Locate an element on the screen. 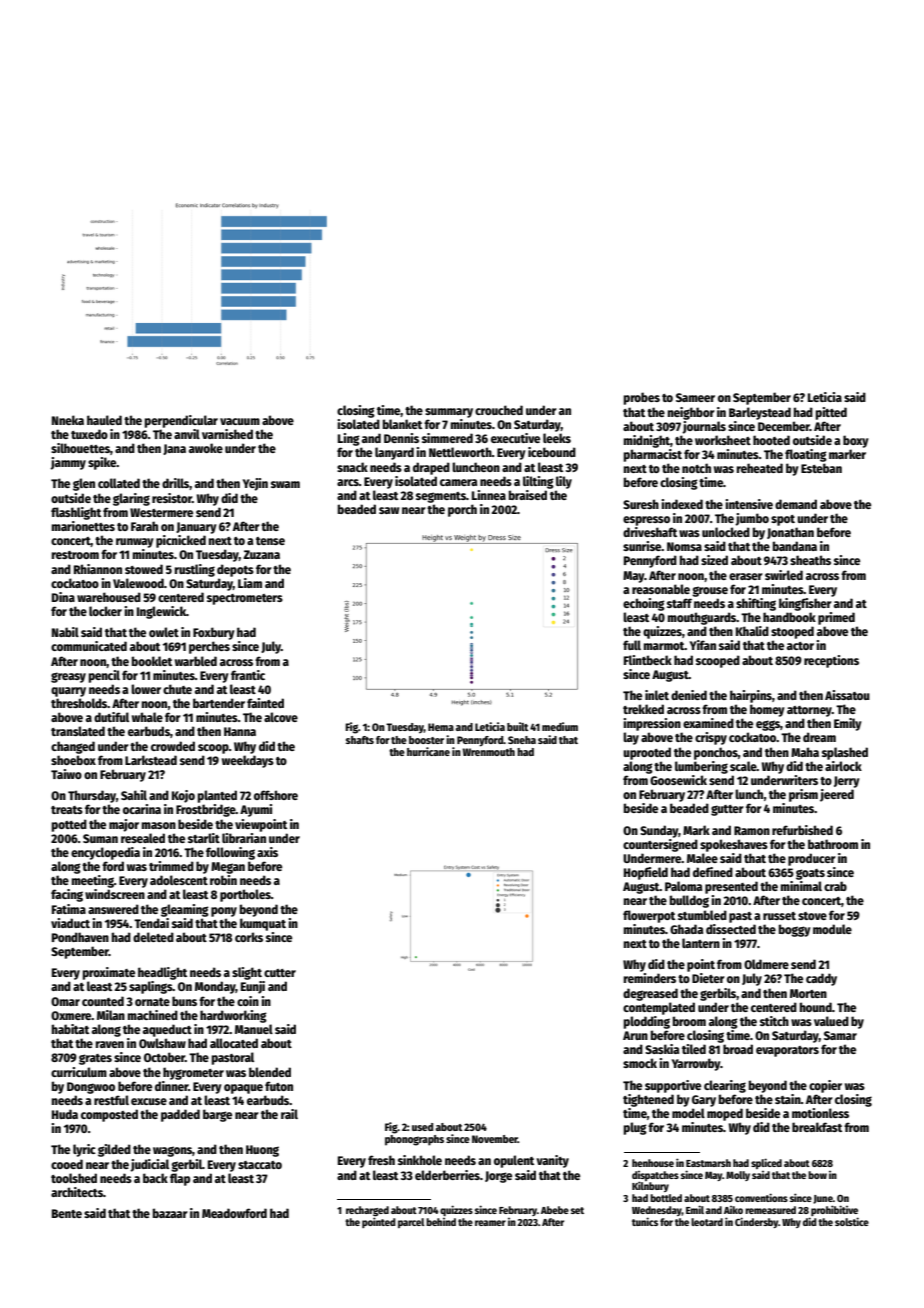 Image resolution: width=924 pixels, height=1308 pixels. spectrometers is located at coordinates (245, 599).
